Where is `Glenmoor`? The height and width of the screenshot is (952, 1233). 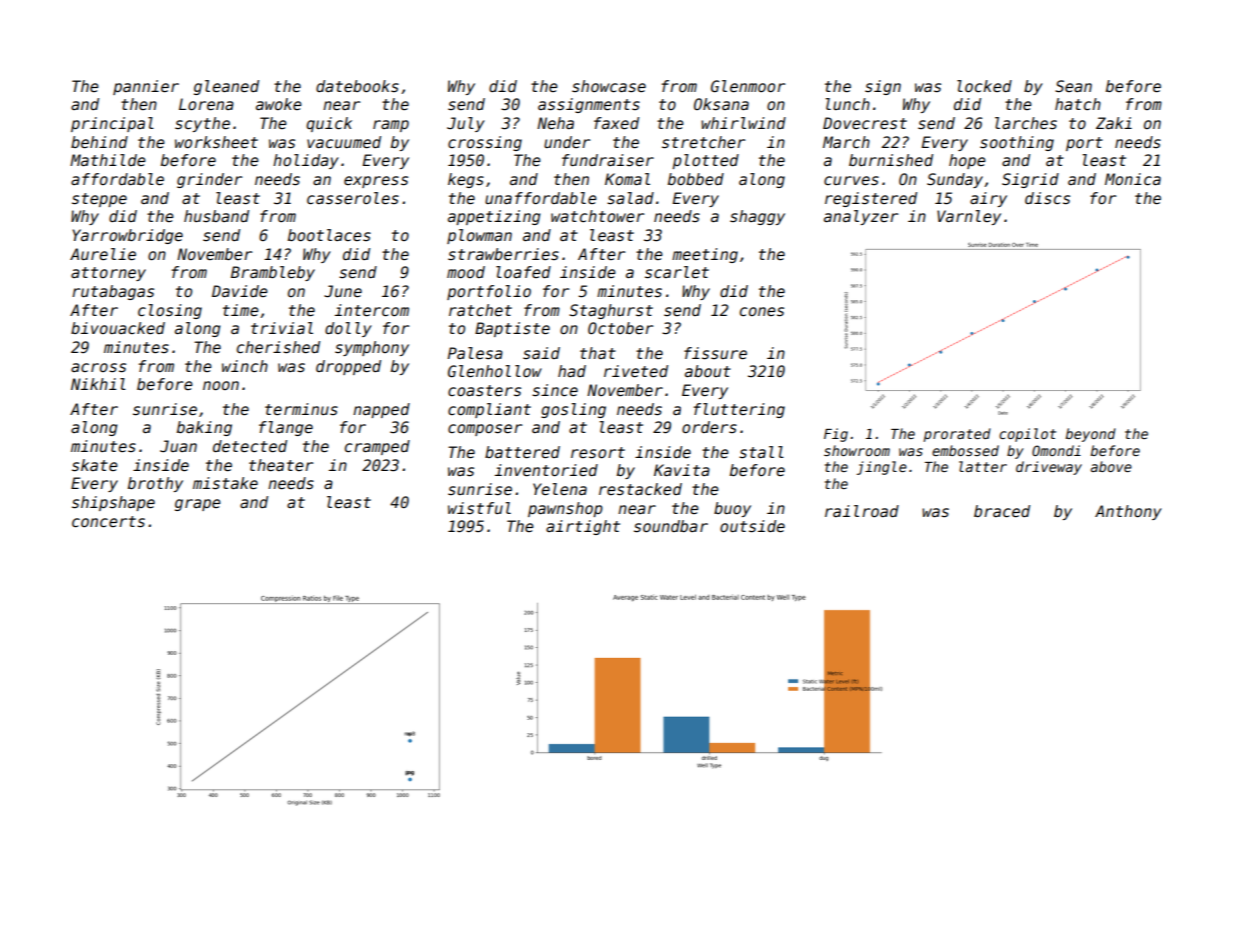
Glenmoor is located at coordinates (748, 86).
